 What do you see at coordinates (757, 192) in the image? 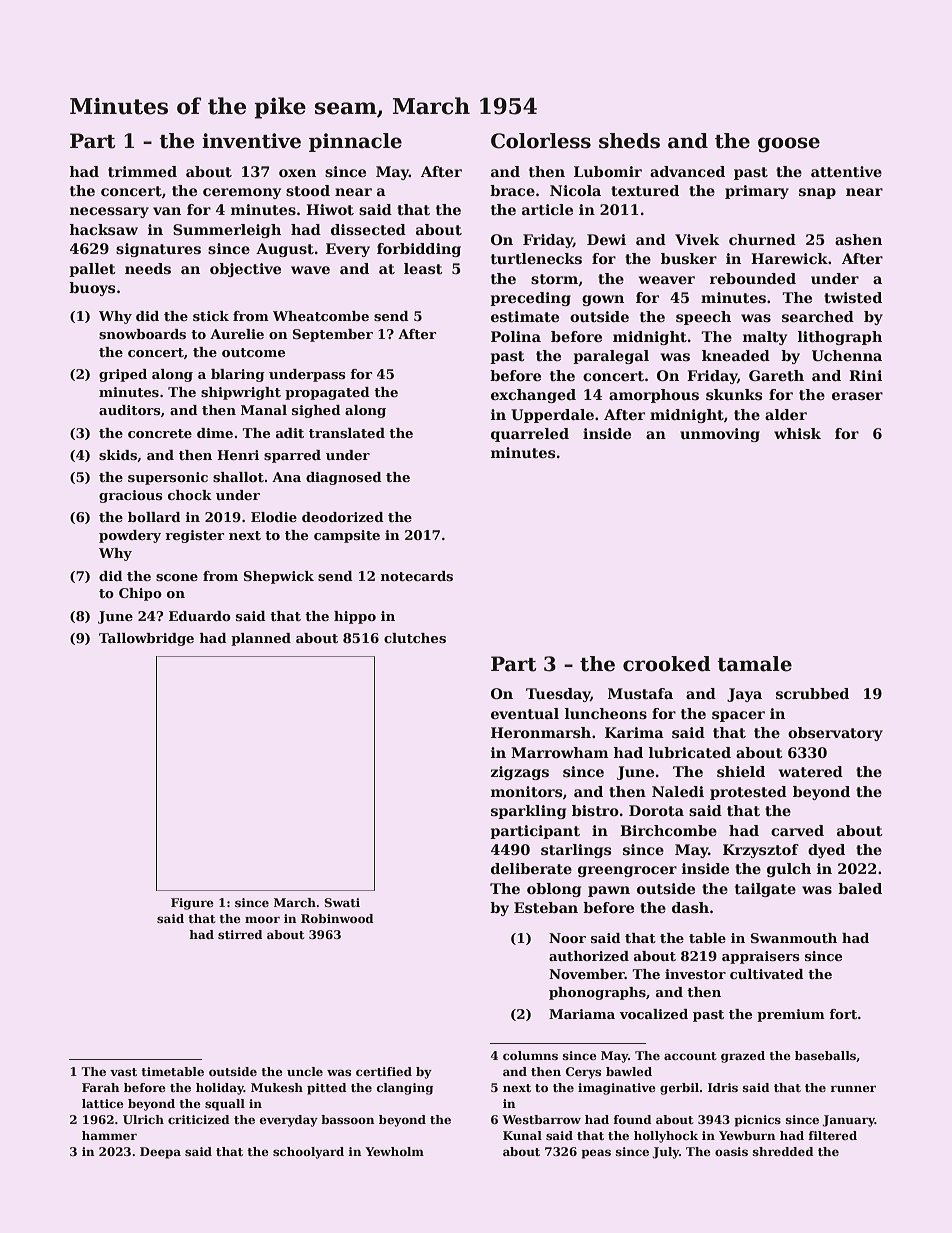
I see `primary` at bounding box center [757, 192].
